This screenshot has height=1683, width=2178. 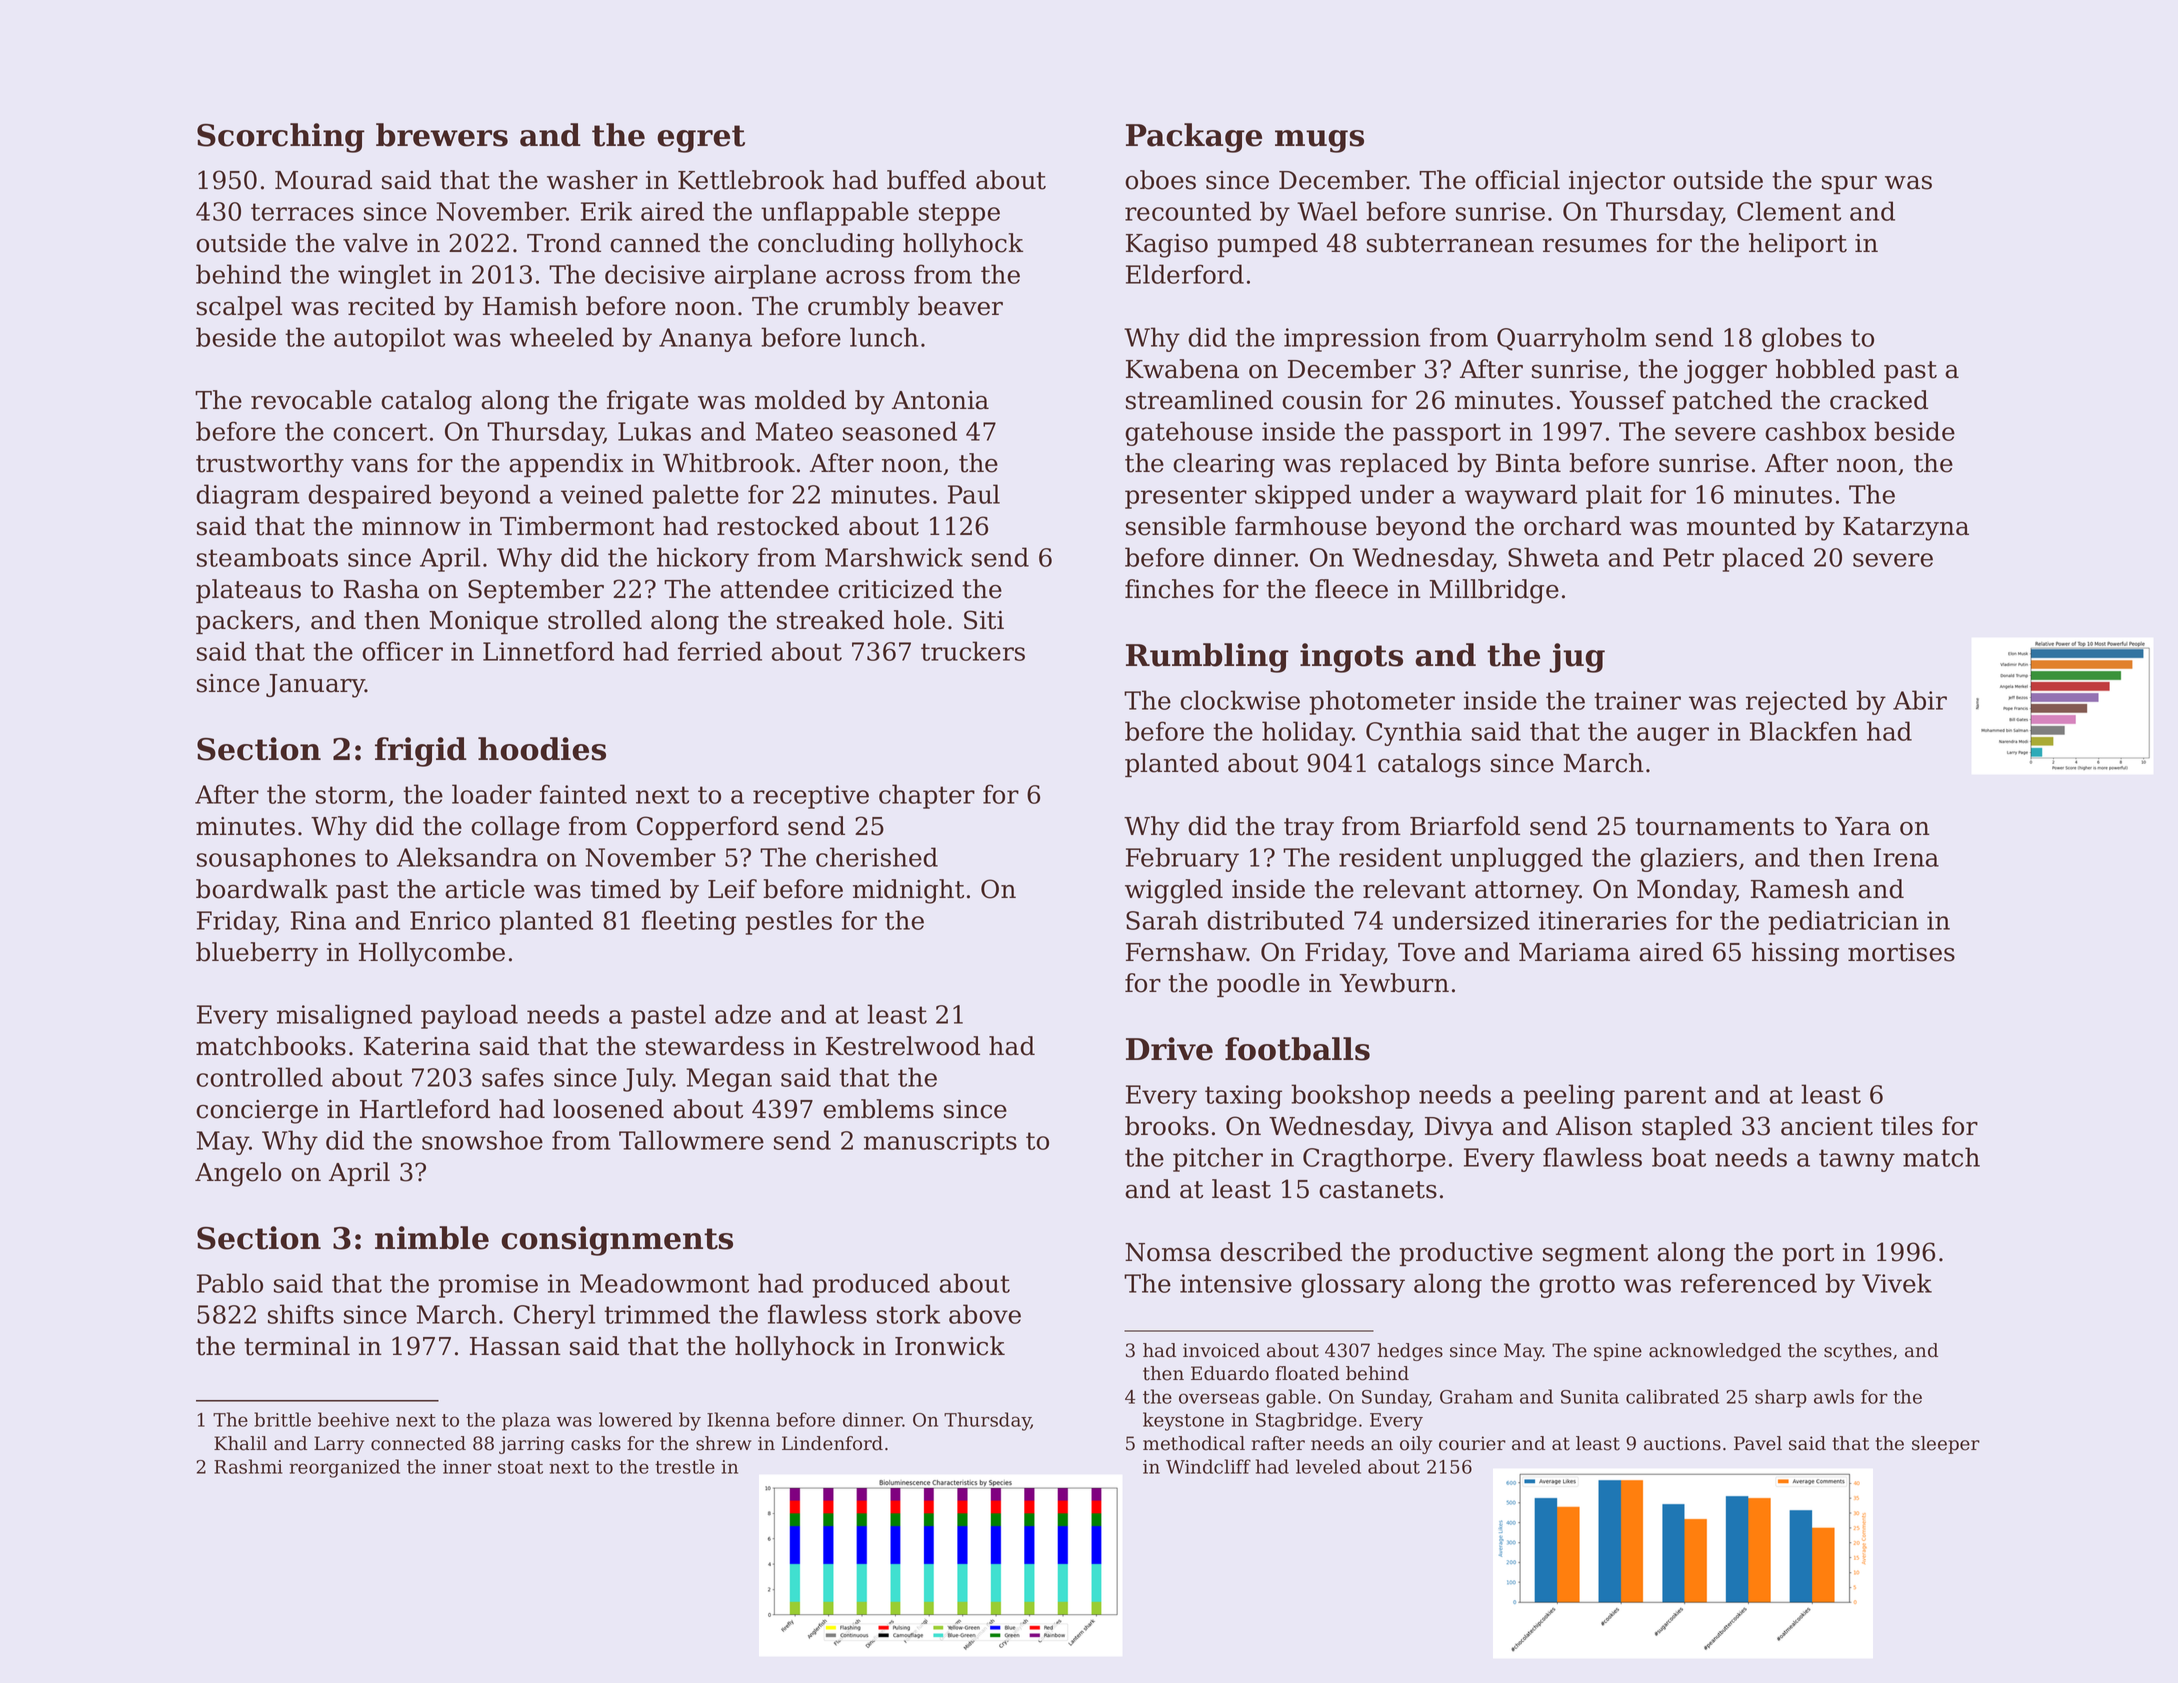 I want to click on mugs, so click(x=1319, y=141).
